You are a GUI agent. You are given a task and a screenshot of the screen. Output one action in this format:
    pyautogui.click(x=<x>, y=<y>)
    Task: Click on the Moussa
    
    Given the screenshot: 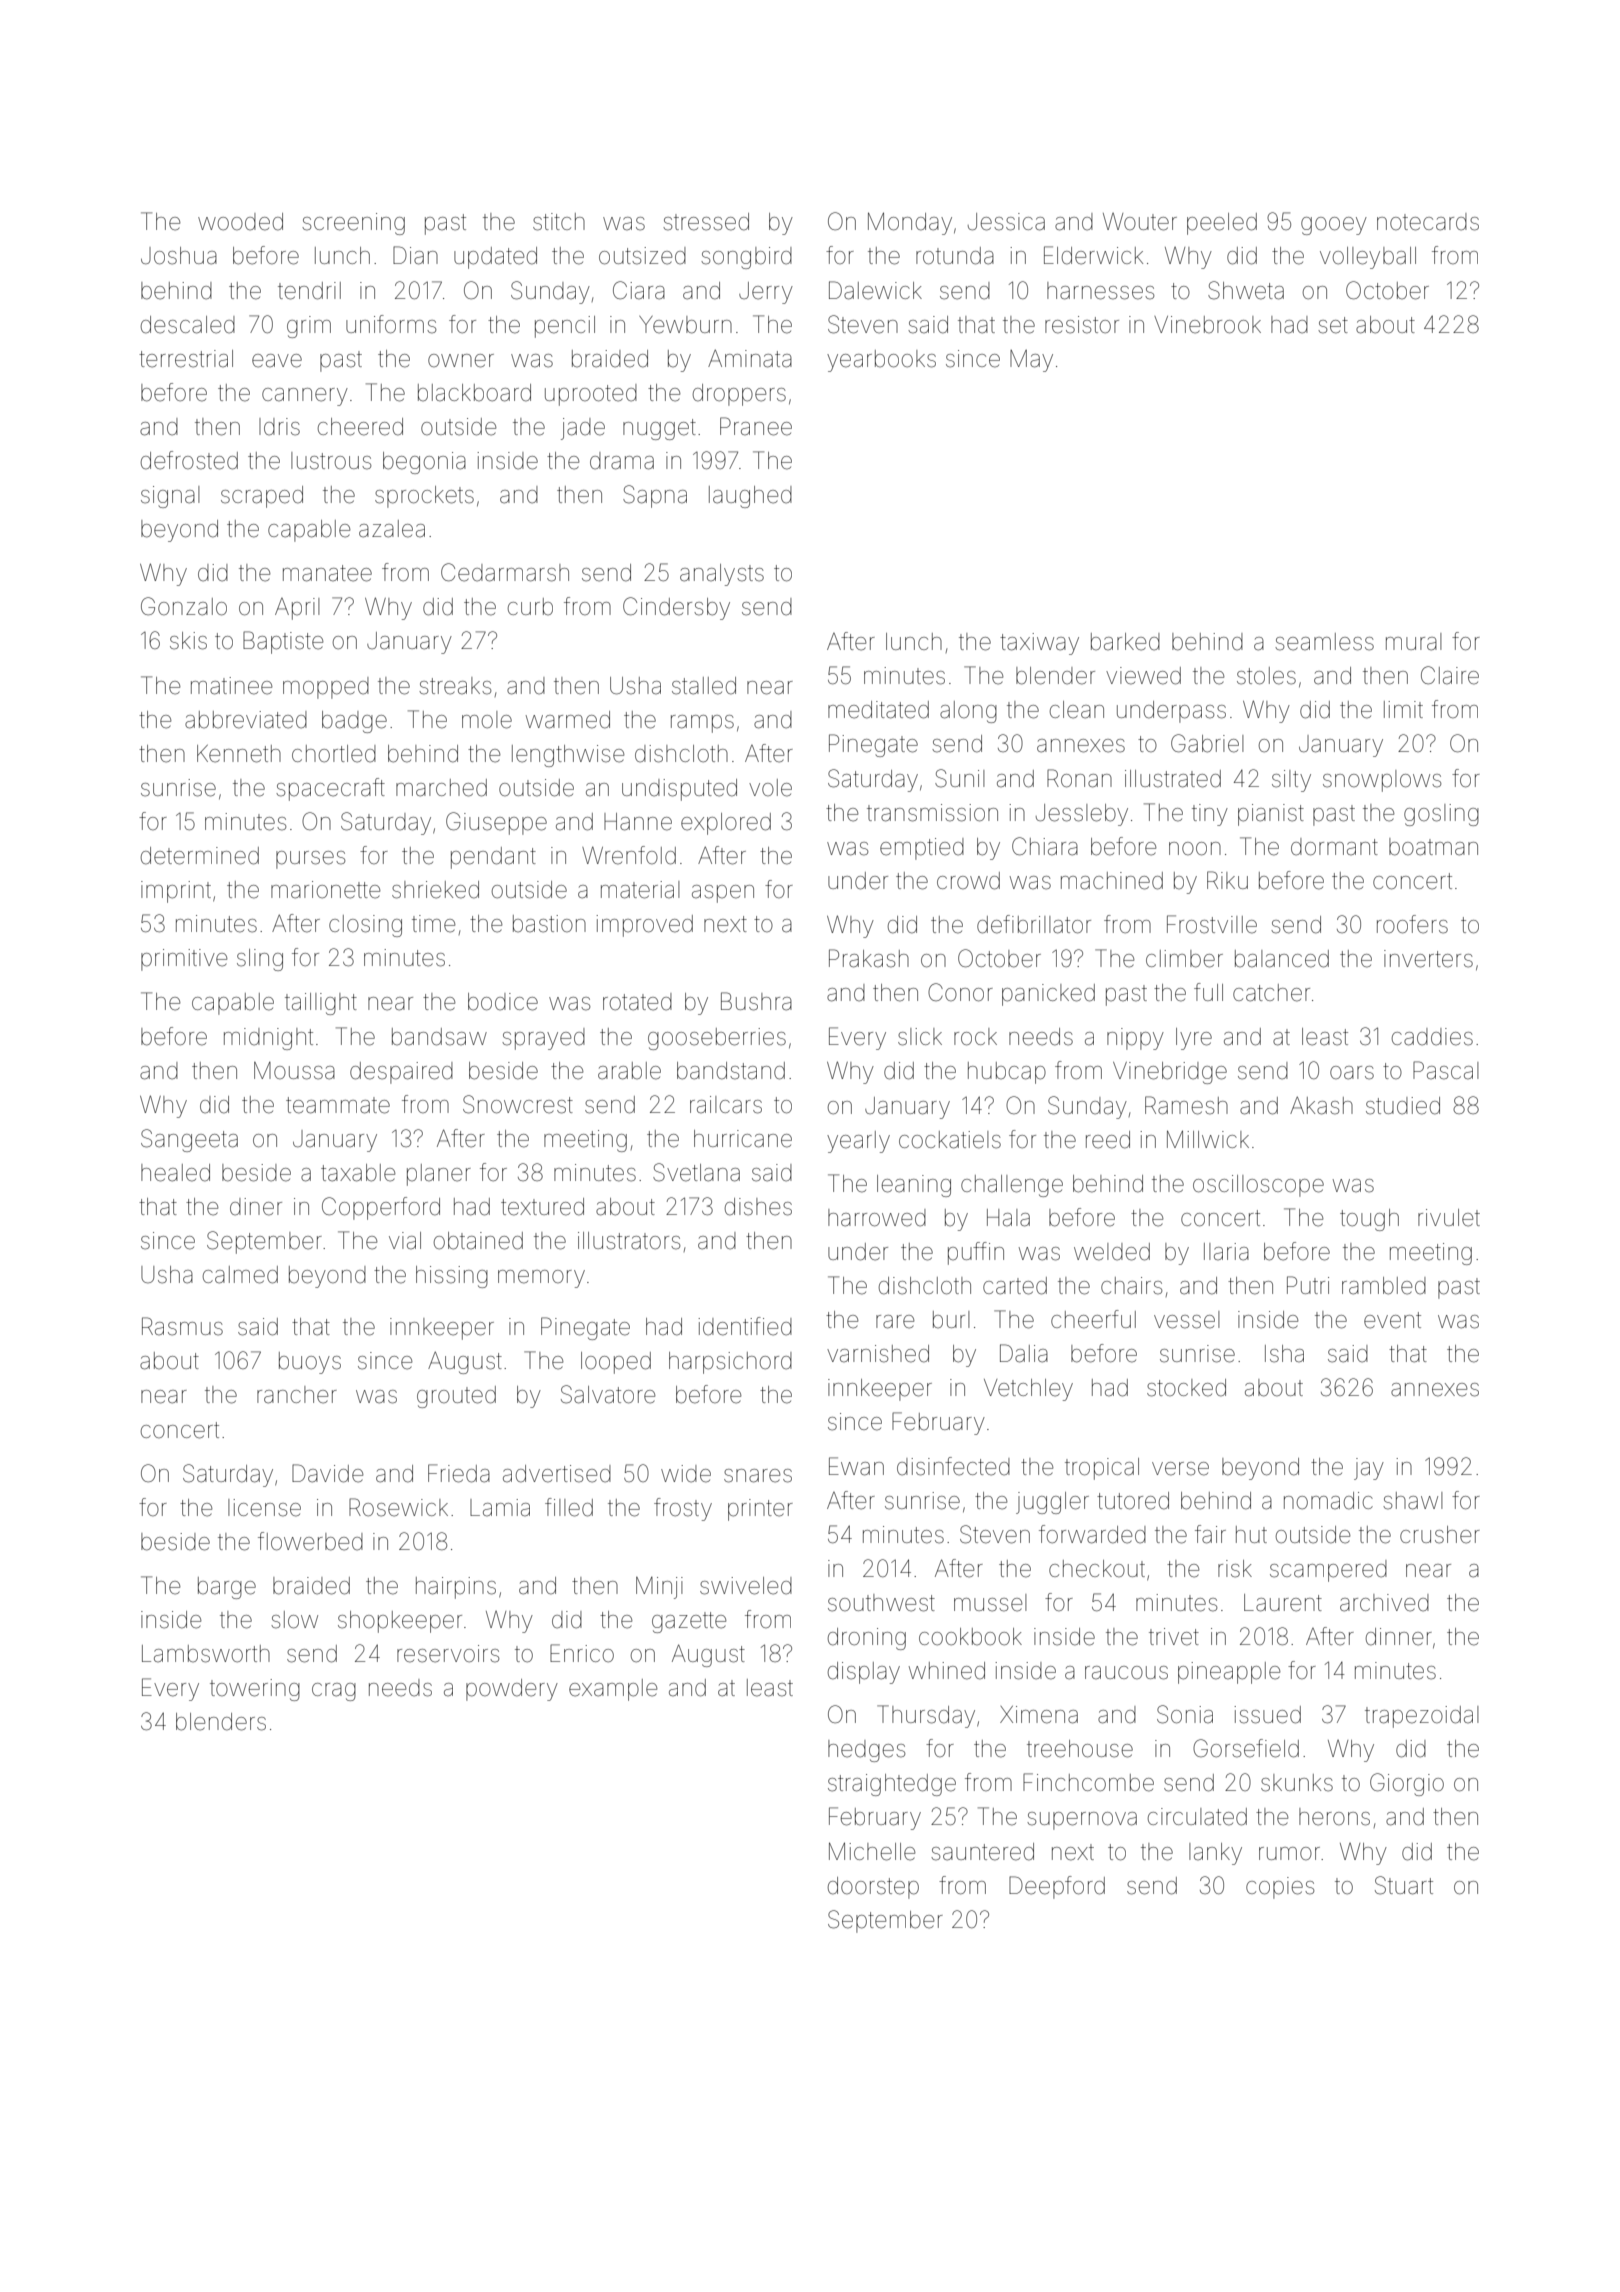 What is the action you would take?
    pyautogui.click(x=294, y=1071)
